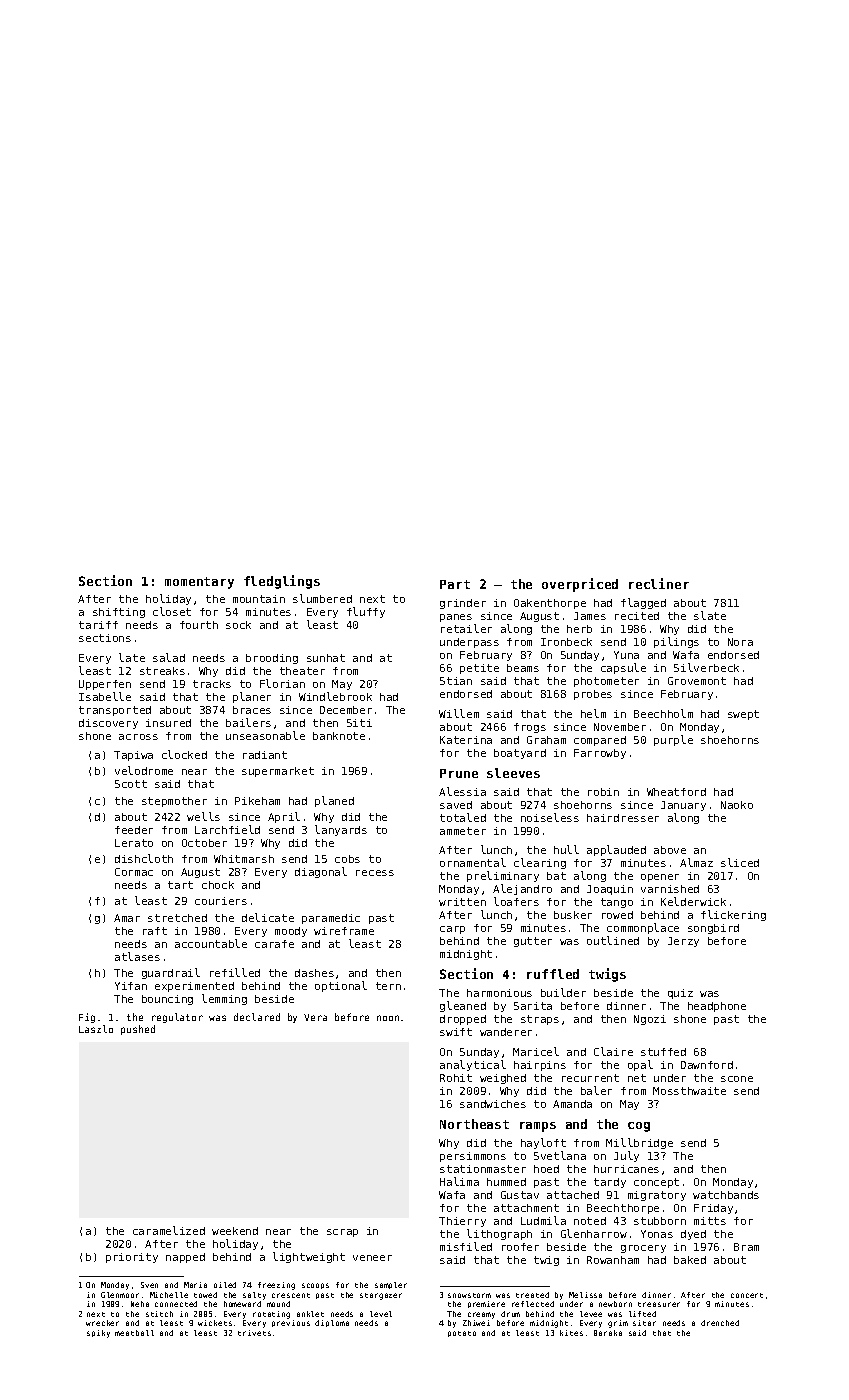 This screenshot has width=849, height=1400. What do you see at coordinates (459, 1181) in the screenshot?
I see `Halima` at bounding box center [459, 1181].
